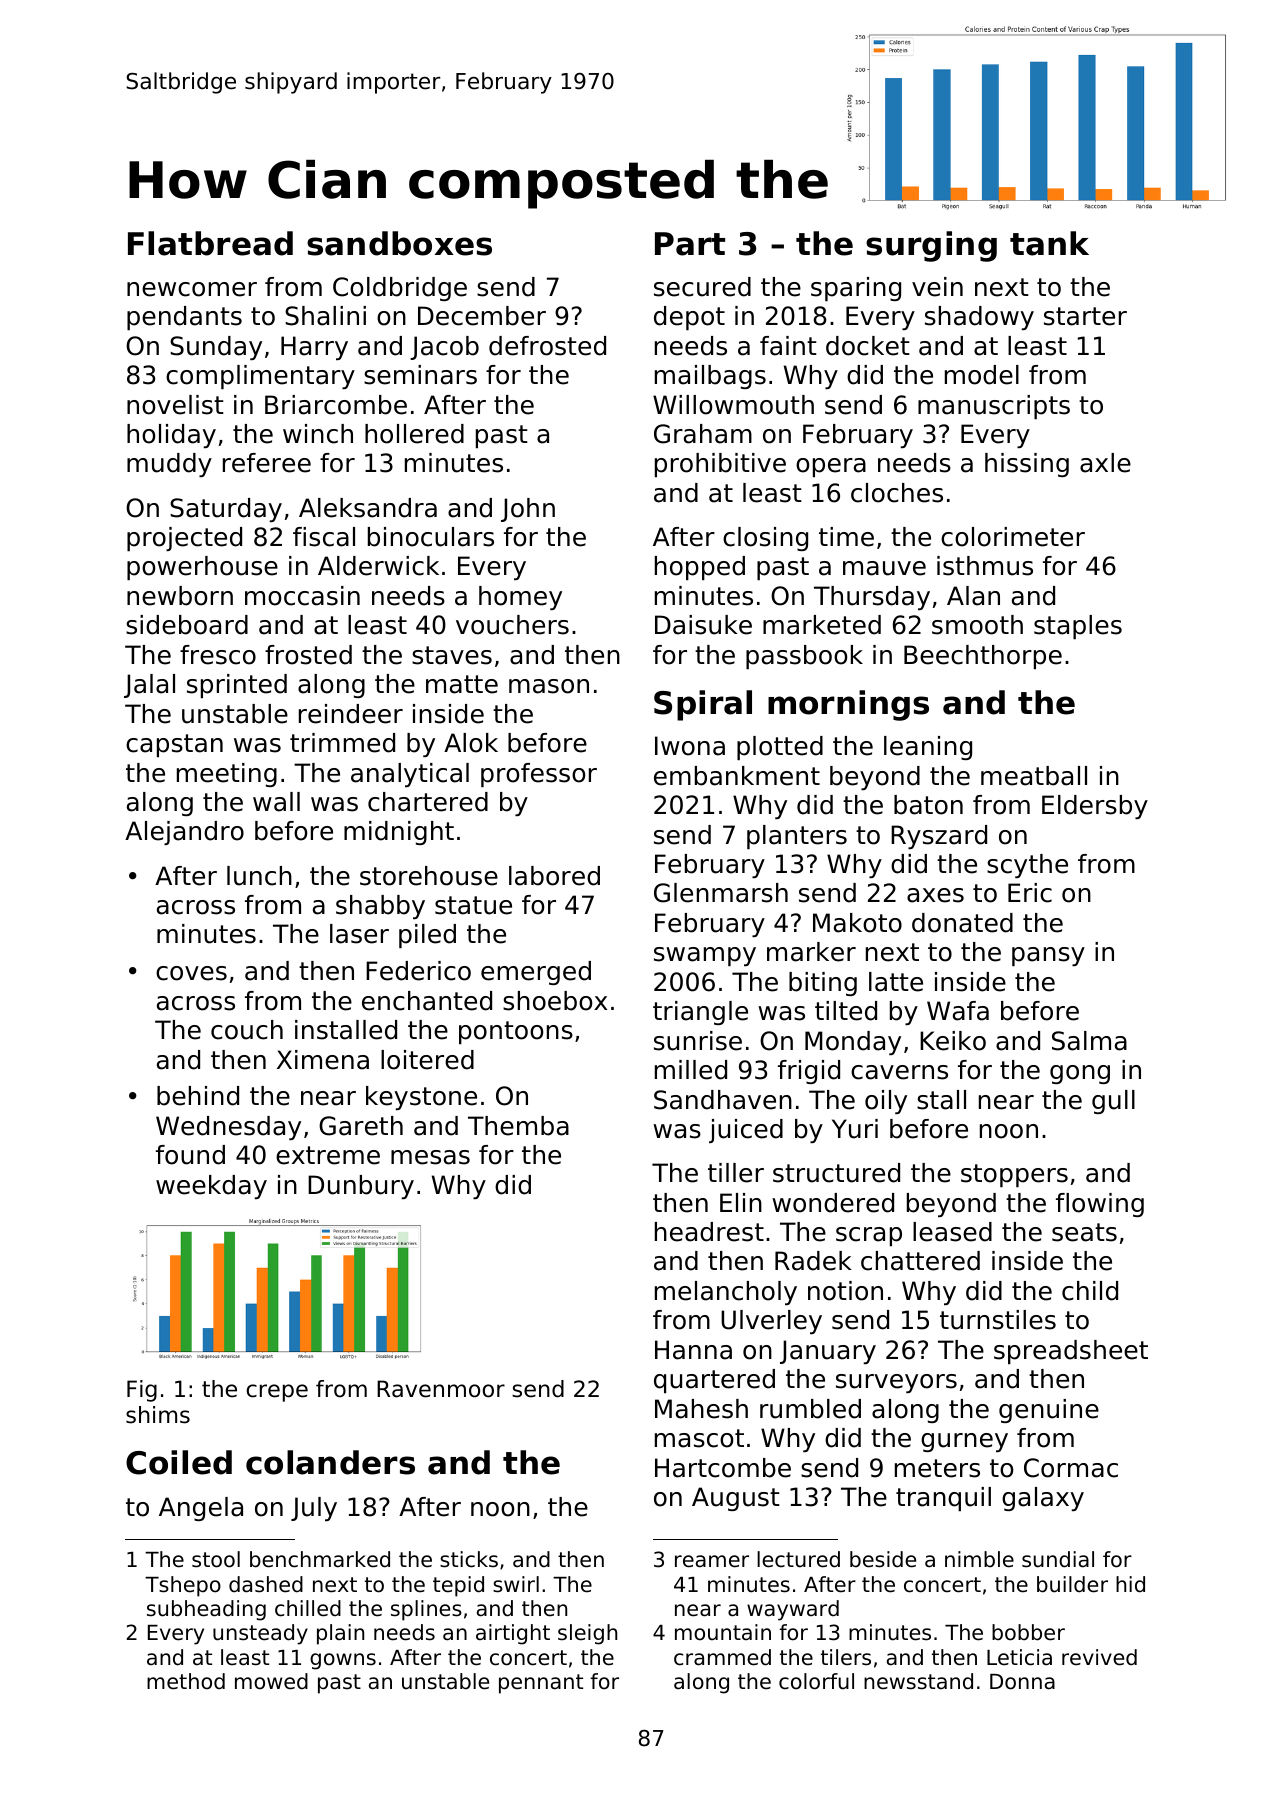  Describe the element at coordinates (351, 714) in the image. I see `reindeer` at that location.
